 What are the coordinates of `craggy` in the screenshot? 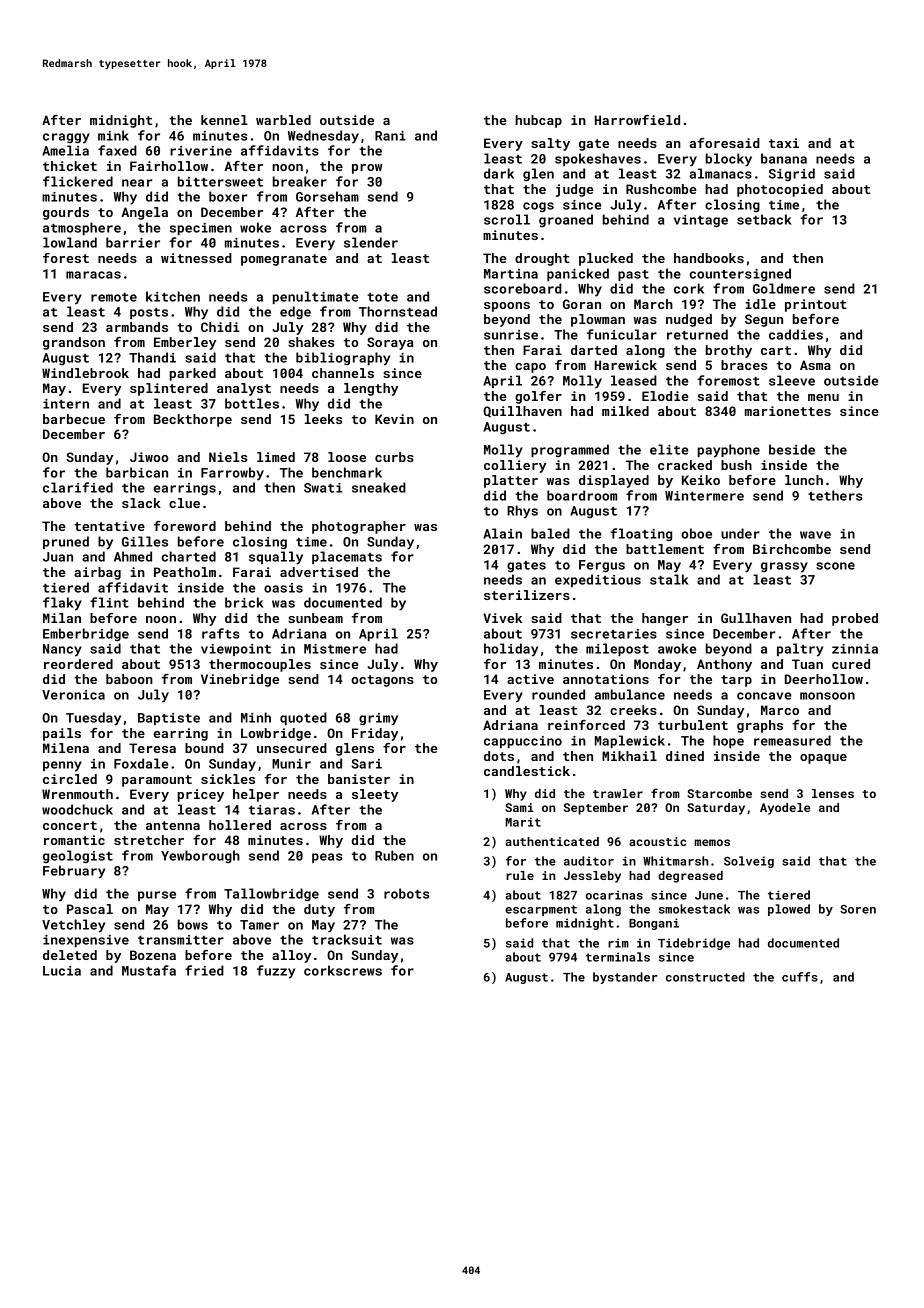 It's located at (66, 138).
